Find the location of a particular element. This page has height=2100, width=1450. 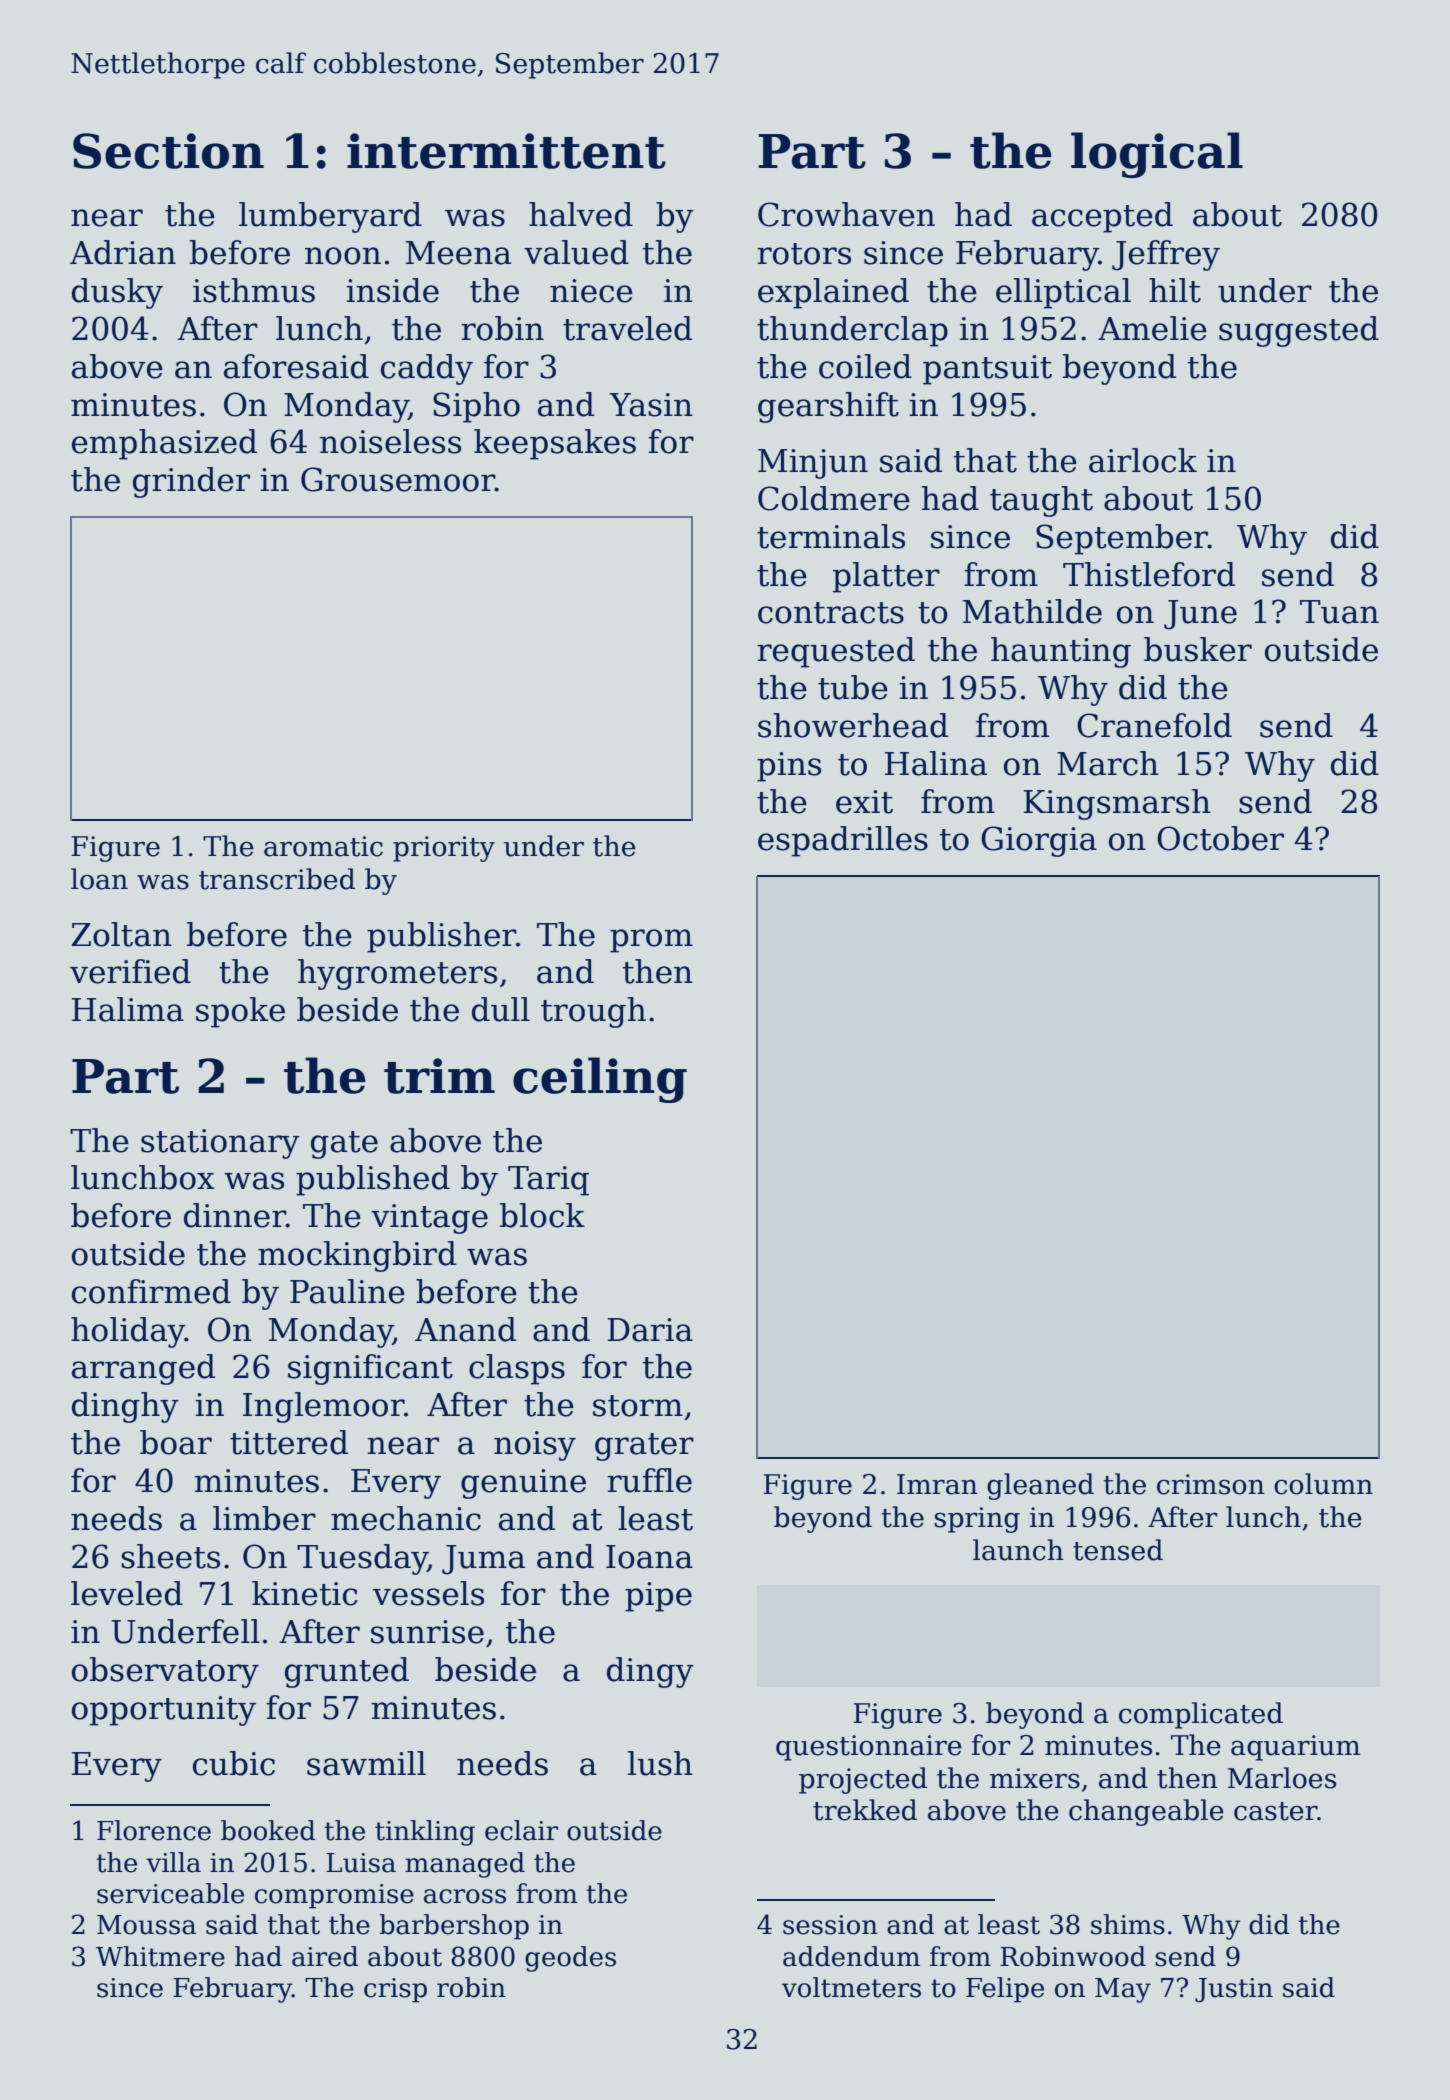

Mathilde is located at coordinates (1032, 611).
